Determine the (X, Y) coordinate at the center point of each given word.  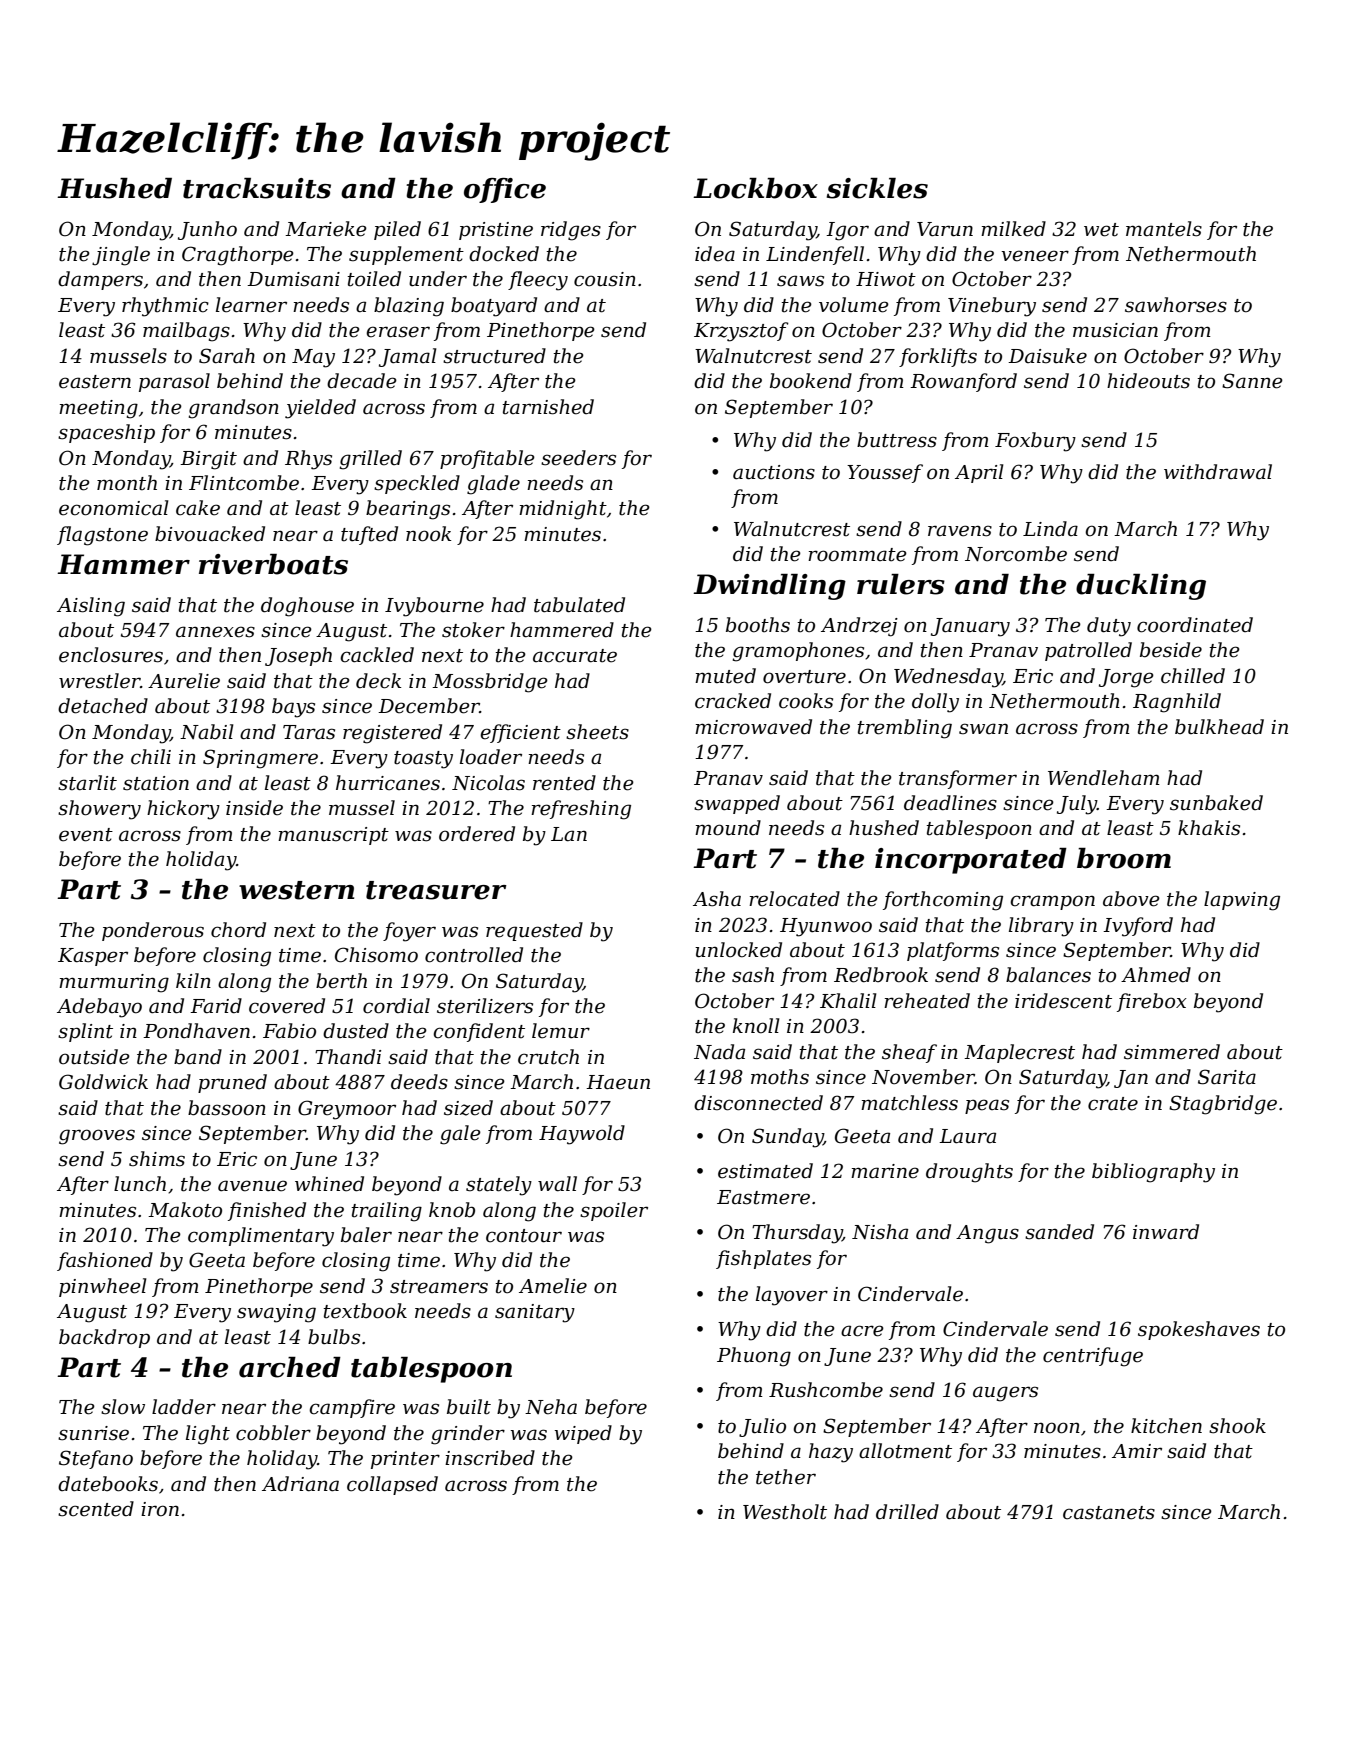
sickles (877, 188)
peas (987, 1106)
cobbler (273, 1433)
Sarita (1227, 1077)
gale (460, 1135)
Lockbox (755, 188)
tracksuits (257, 188)
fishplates (763, 1259)
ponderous (153, 931)
